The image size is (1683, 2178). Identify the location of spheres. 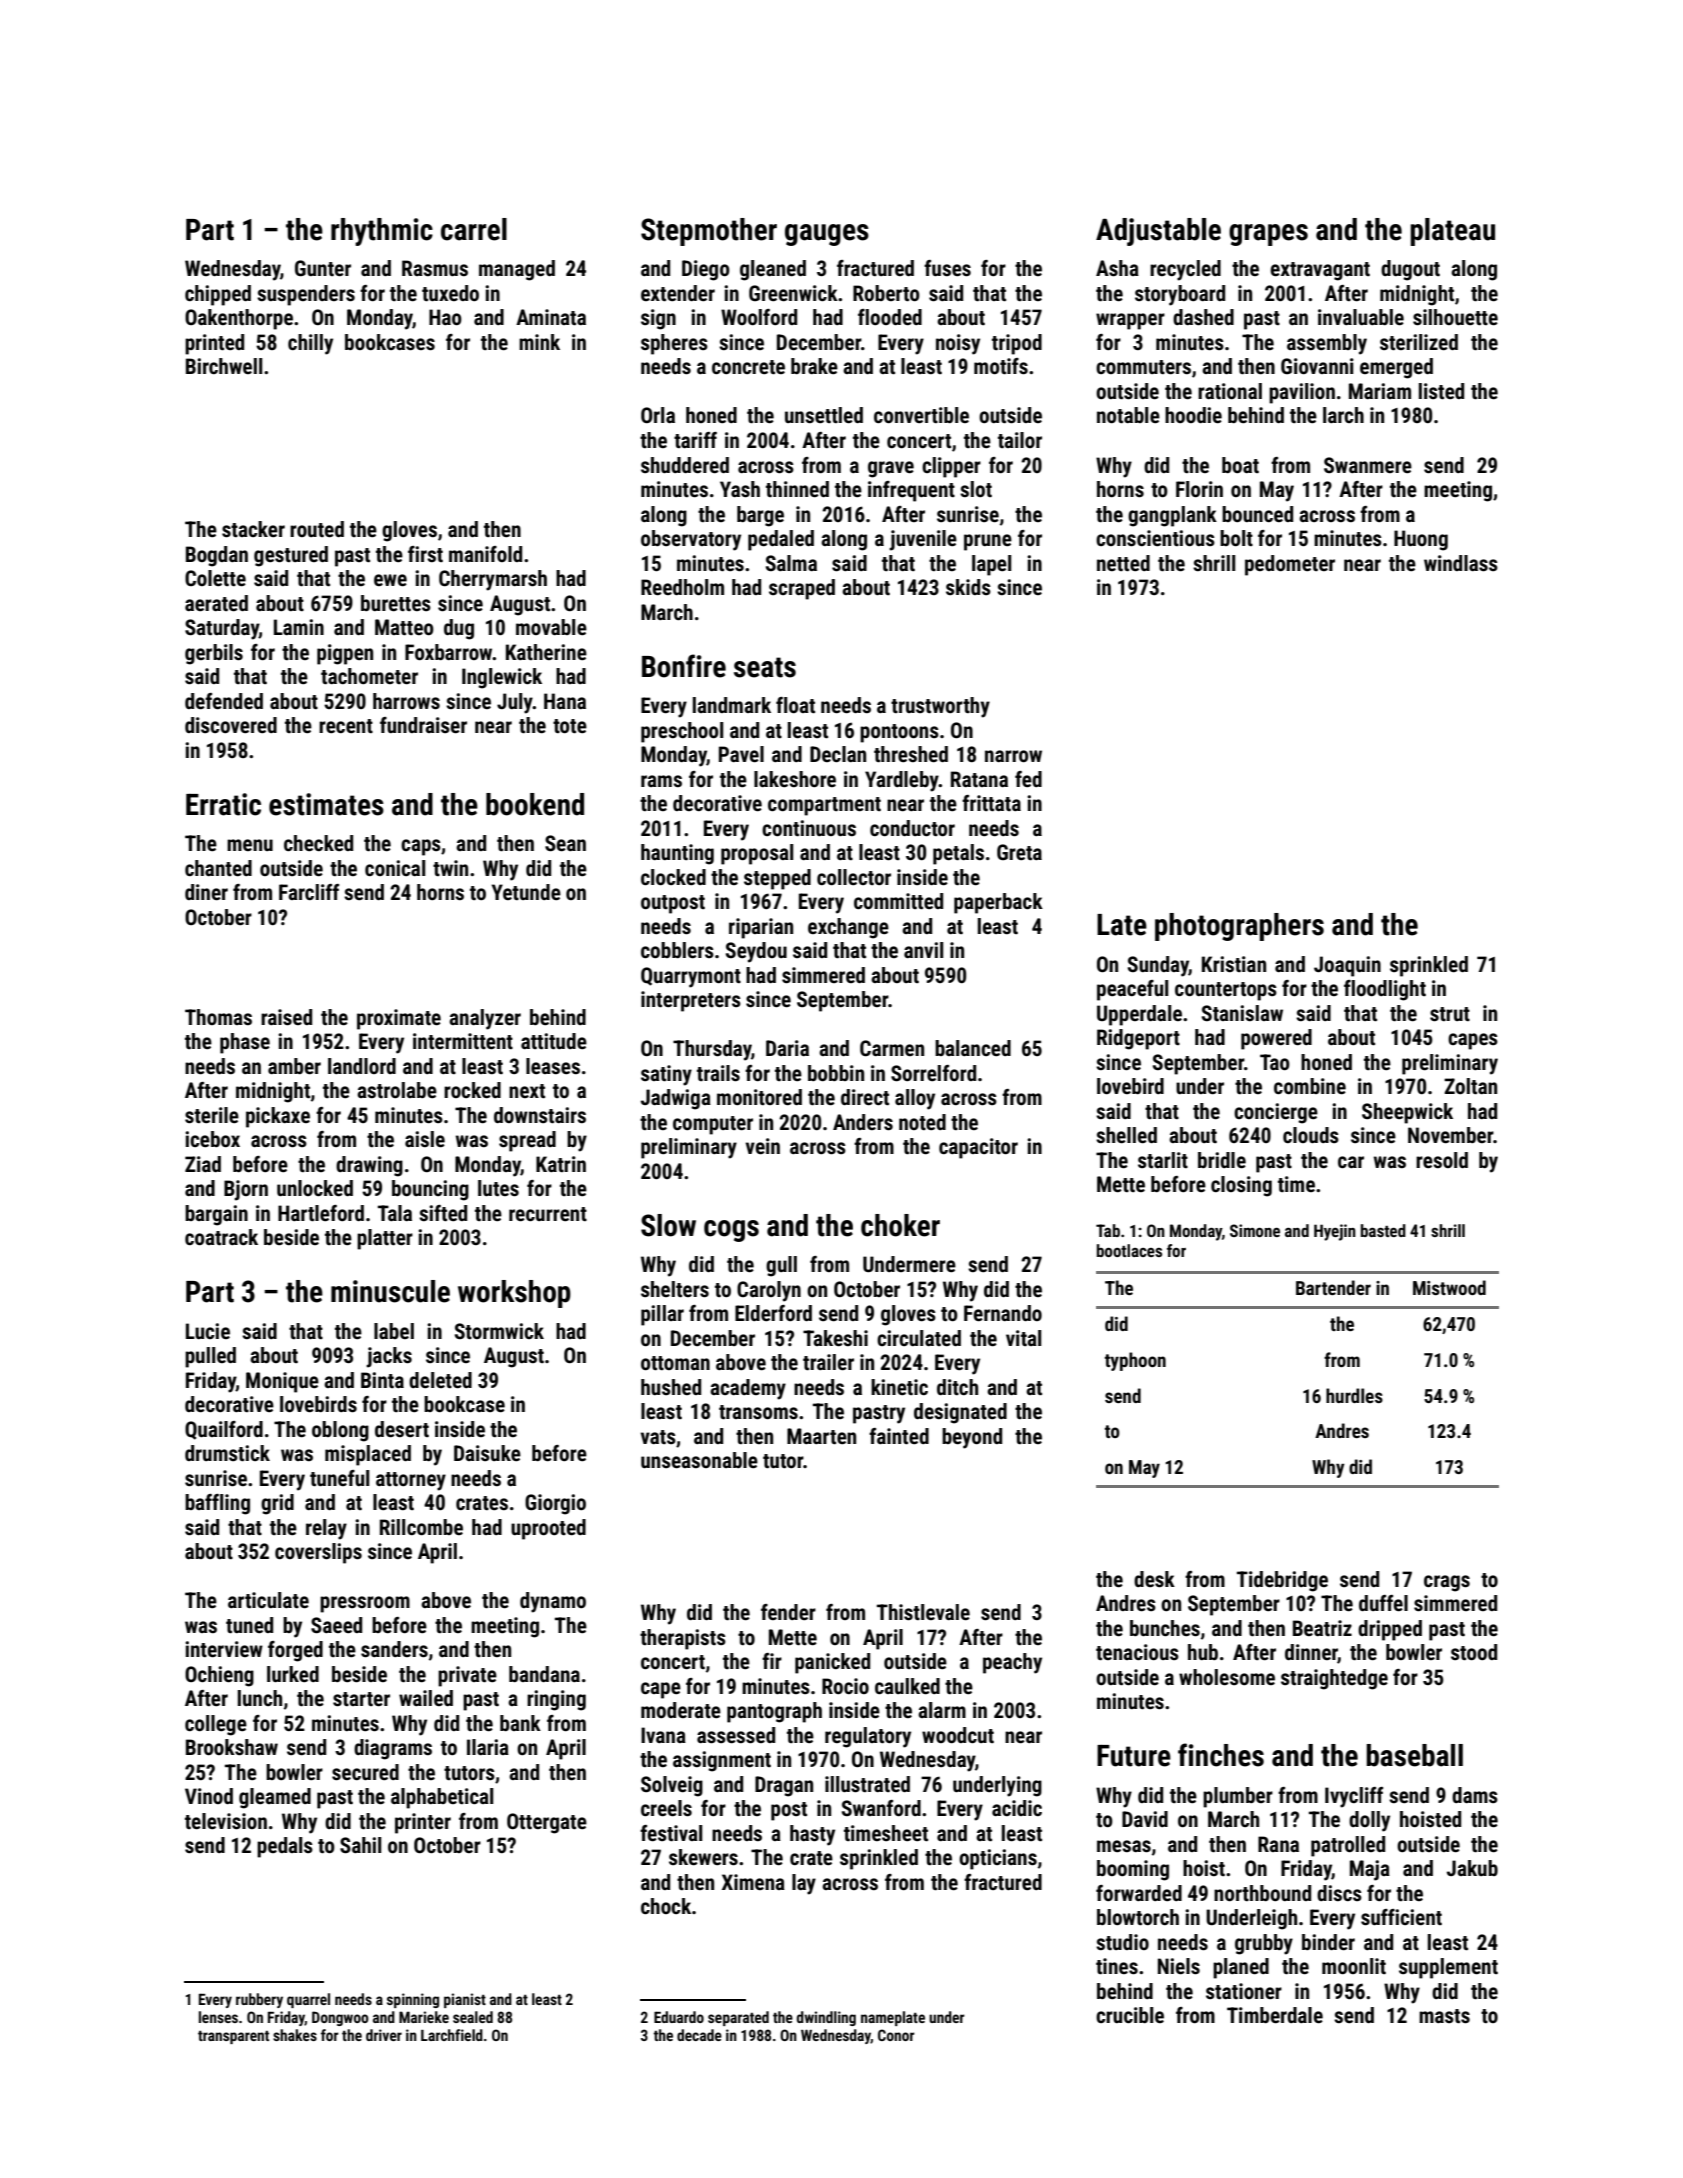
(674, 344).
